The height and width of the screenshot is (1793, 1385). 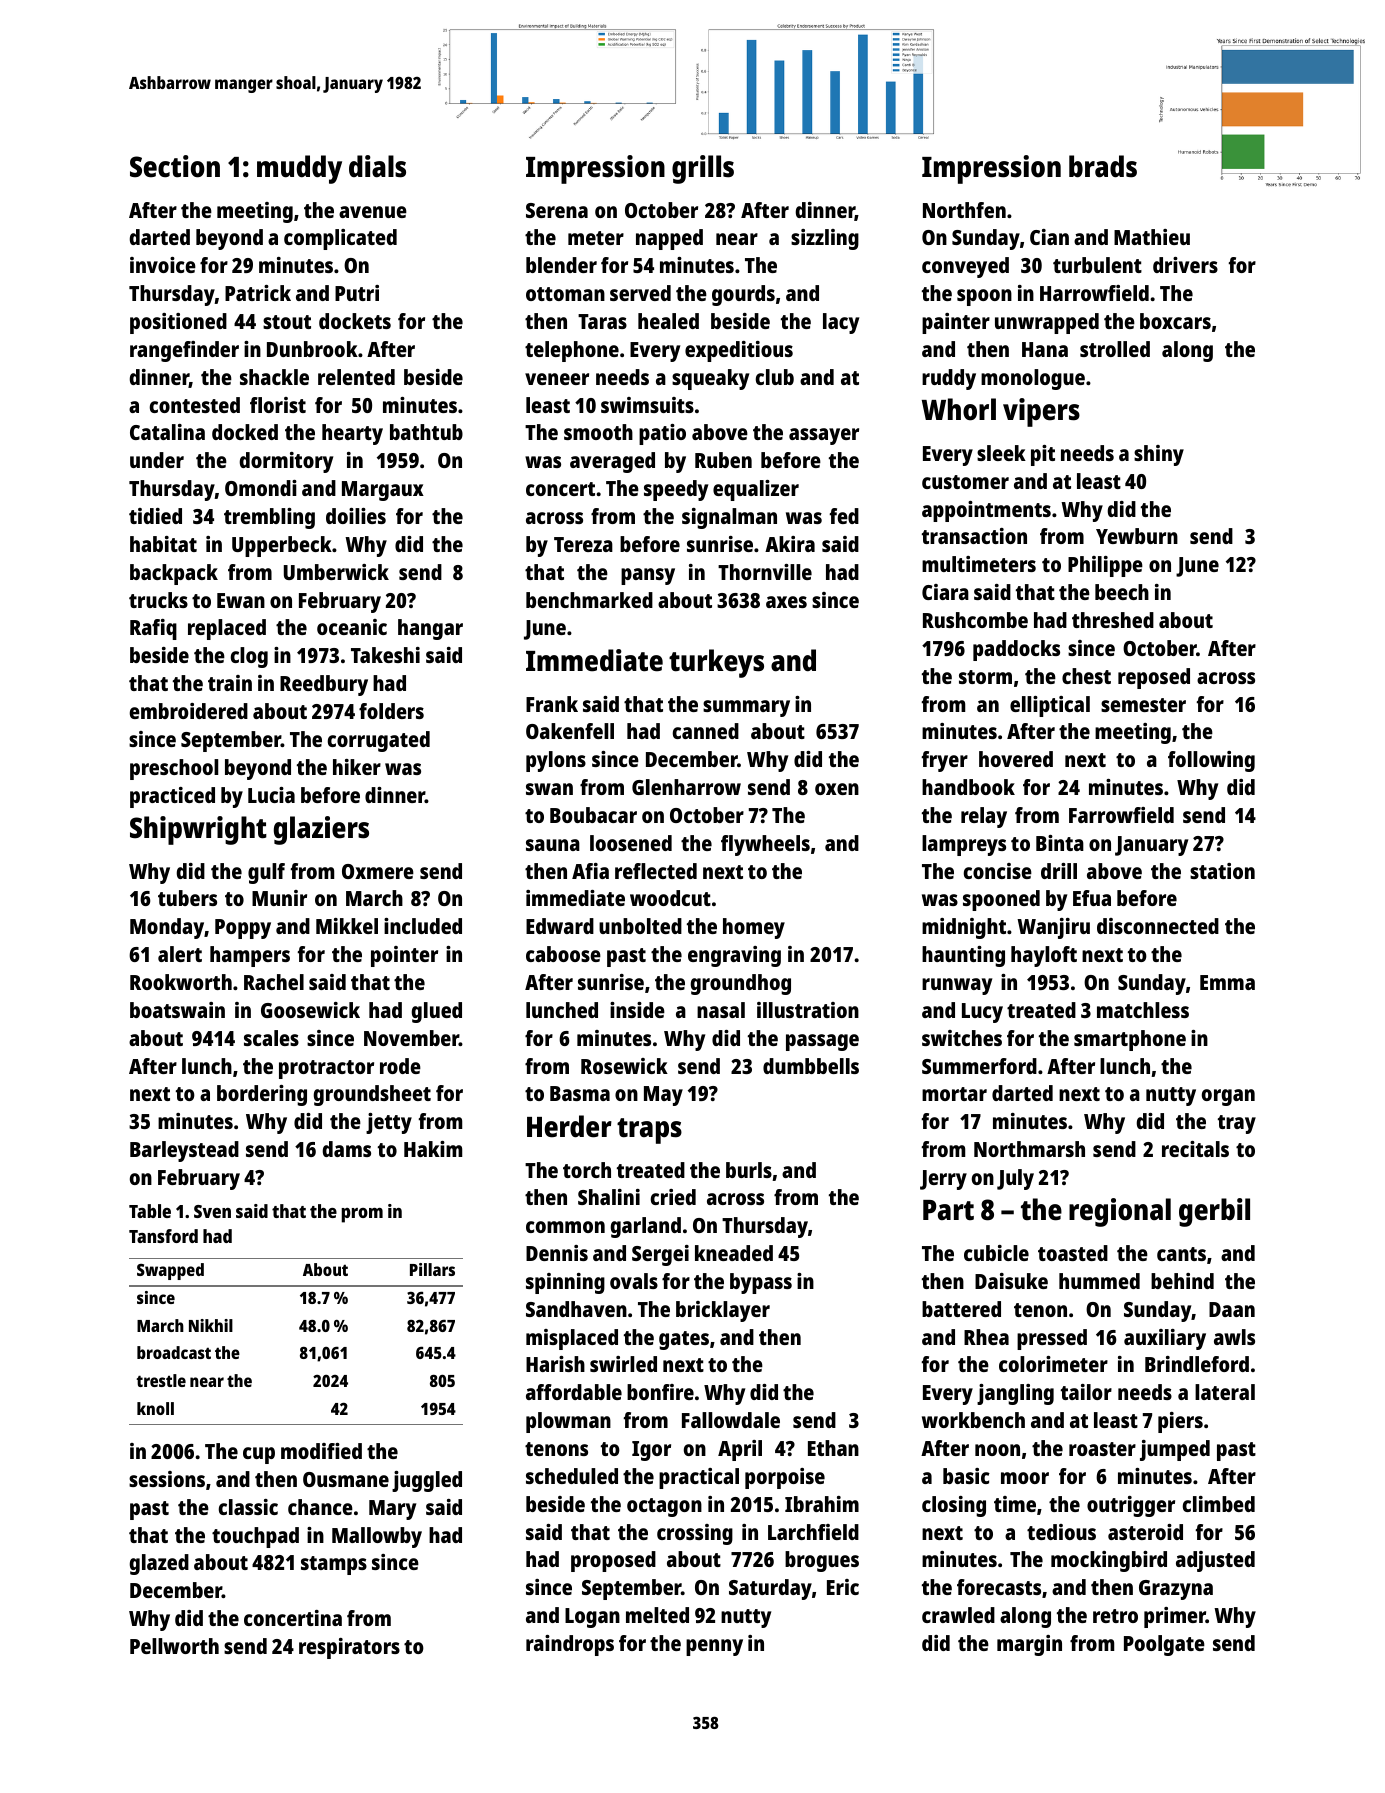 What do you see at coordinates (299, 169) in the screenshot?
I see `muddy` at bounding box center [299, 169].
